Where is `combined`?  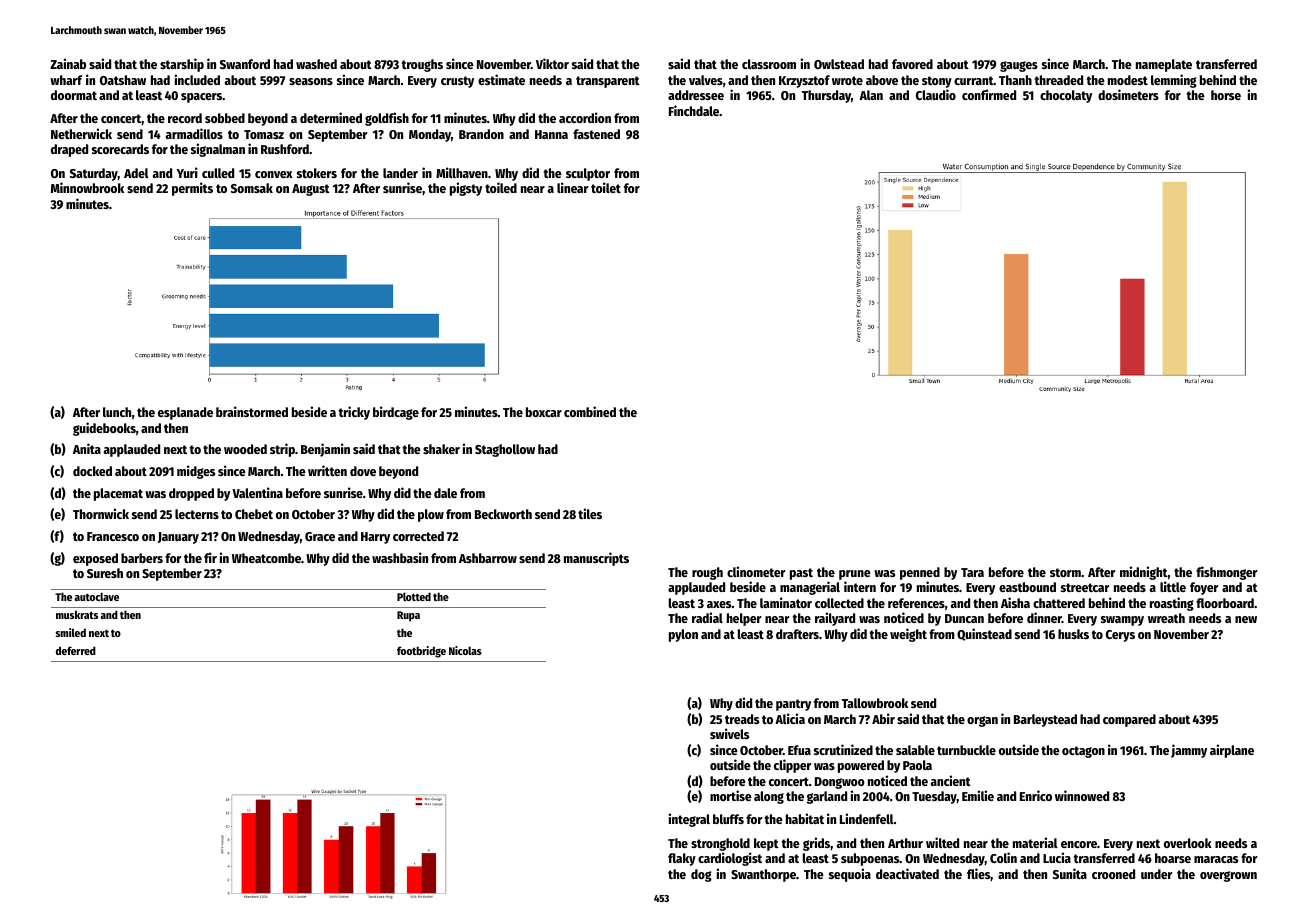
combined is located at coordinates (590, 411).
